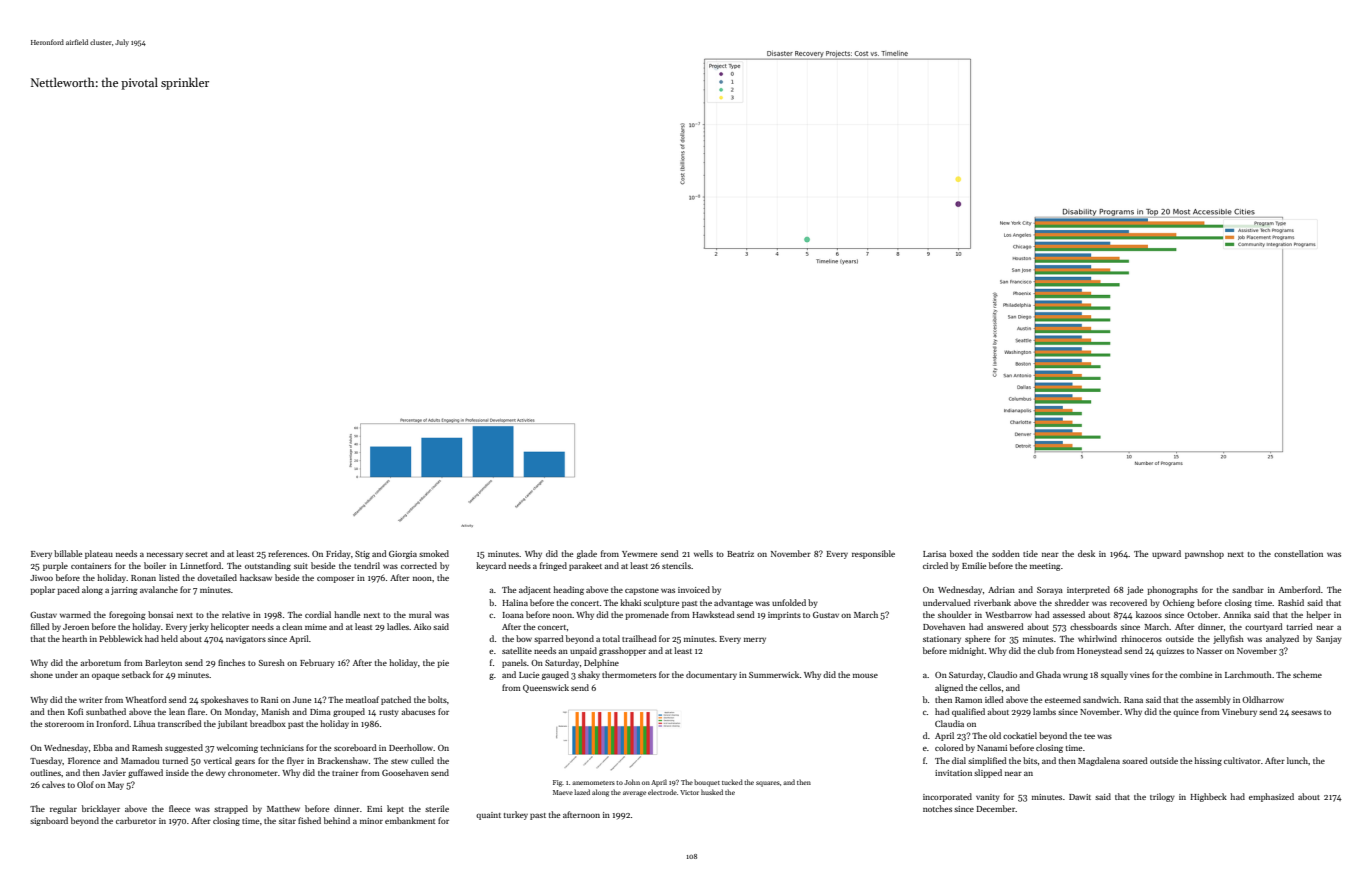 This screenshot has height=887, width=1372. Describe the element at coordinates (371, 821) in the screenshot. I see `minor` at that location.
